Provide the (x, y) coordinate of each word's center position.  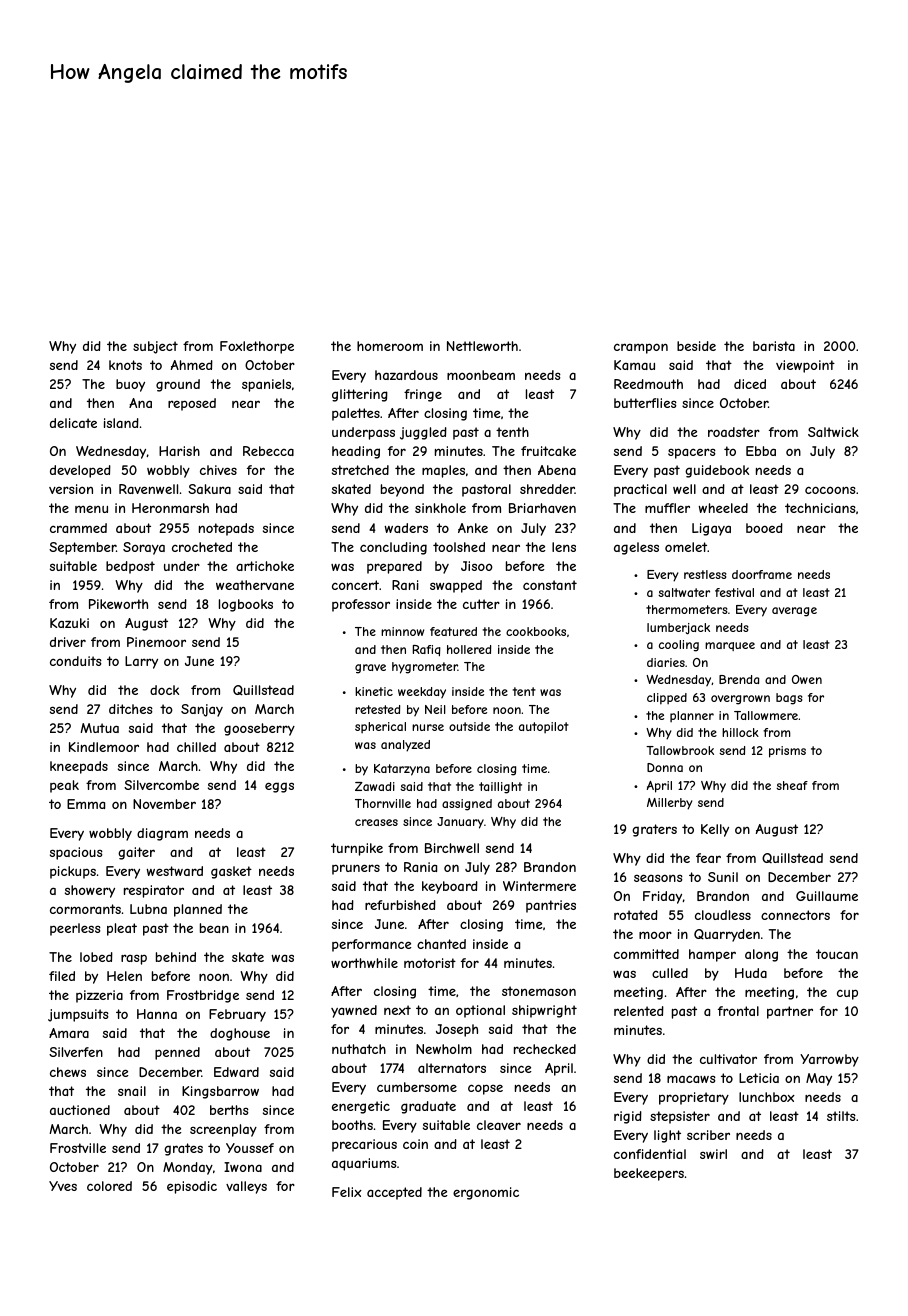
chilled (196, 747)
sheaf (792, 785)
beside (696, 346)
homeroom (390, 346)
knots (125, 365)
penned (177, 1053)
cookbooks (536, 631)
